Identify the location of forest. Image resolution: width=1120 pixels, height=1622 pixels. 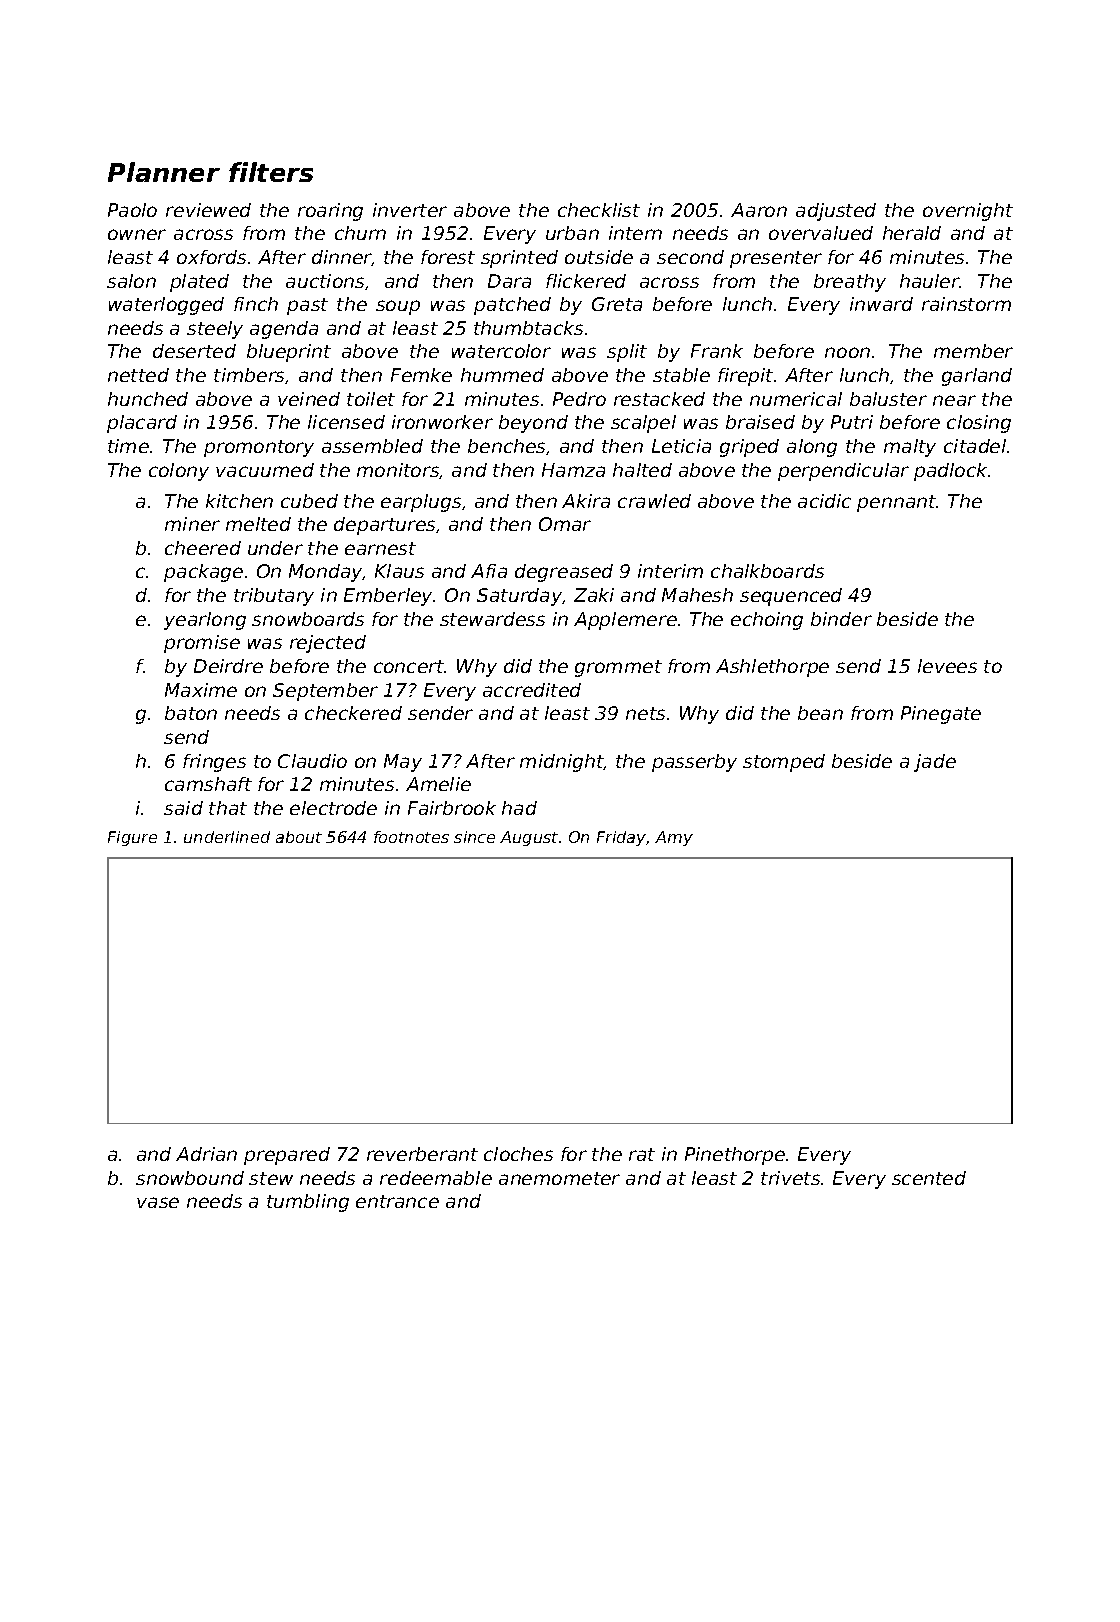
(448, 257).
